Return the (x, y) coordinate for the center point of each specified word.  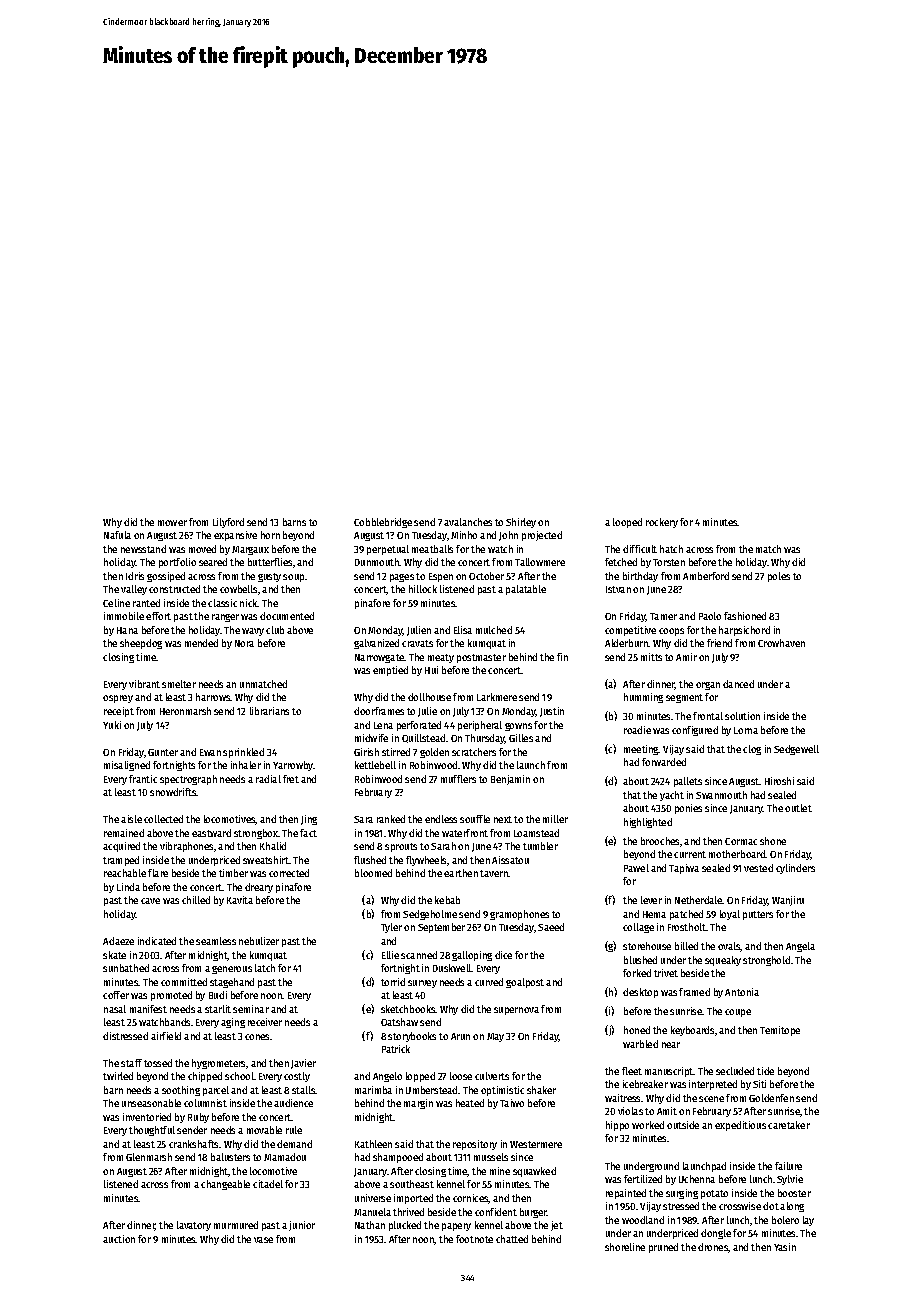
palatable (526, 590)
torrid (393, 982)
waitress (623, 1098)
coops (671, 632)
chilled (196, 900)
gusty (269, 577)
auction (119, 1239)
